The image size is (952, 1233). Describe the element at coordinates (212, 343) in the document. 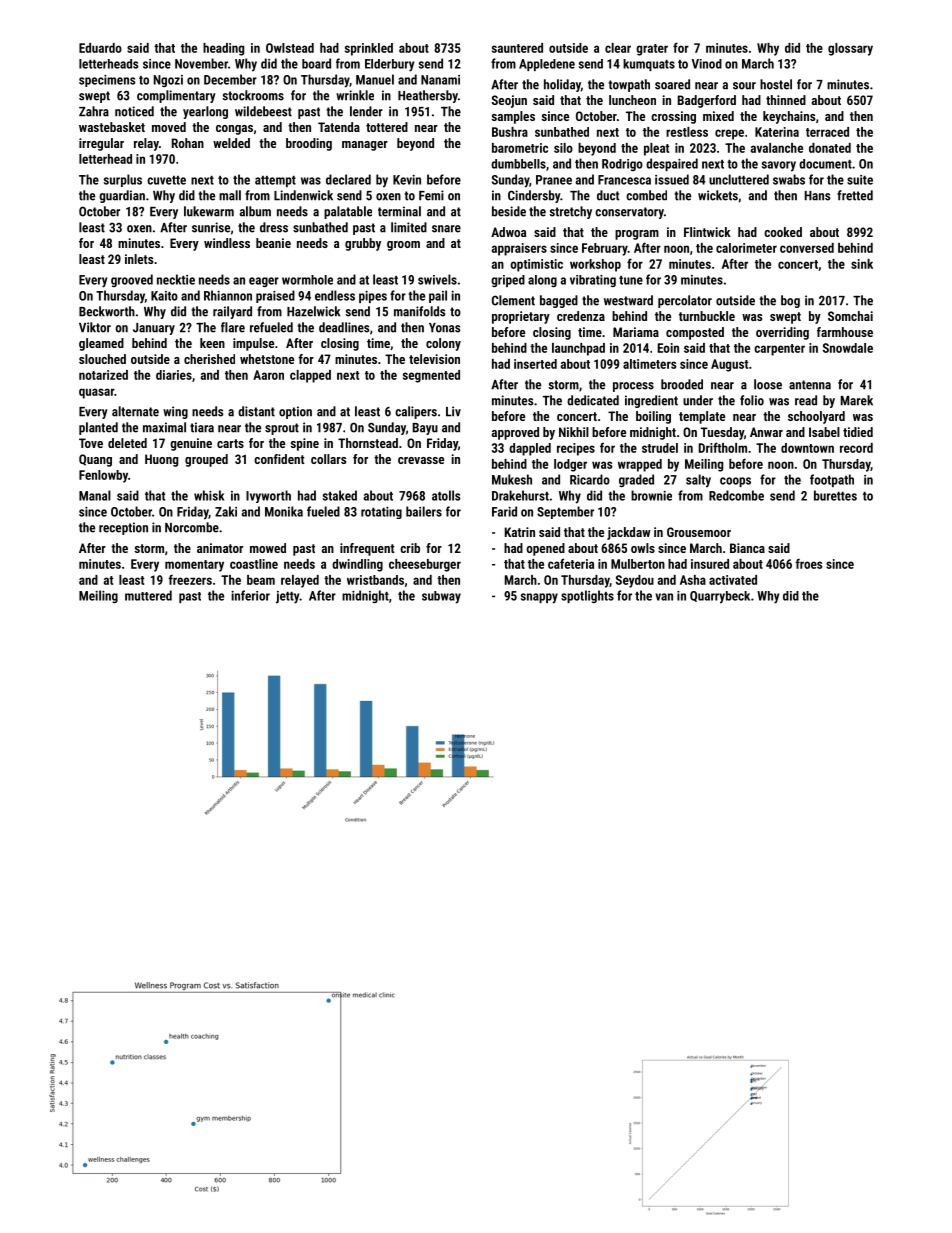

I see `keen` at that location.
